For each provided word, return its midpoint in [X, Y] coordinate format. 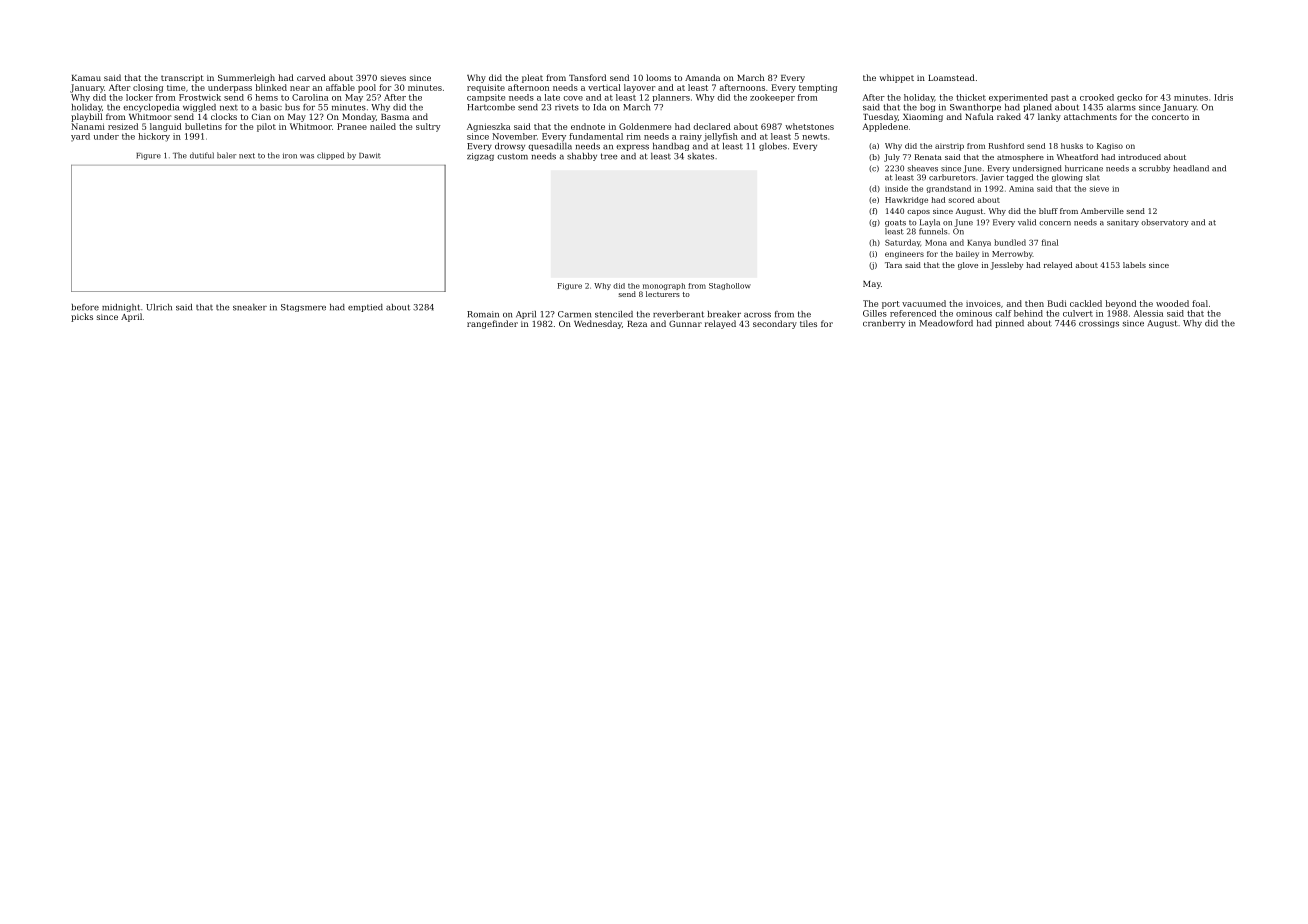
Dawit [370, 156]
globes [773, 147]
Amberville [1102, 211]
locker [139, 97]
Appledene [885, 127]
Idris [1223, 97]
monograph [664, 286]
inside [896, 188]
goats [895, 223]
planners [671, 98]
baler [226, 155]
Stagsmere [303, 308]
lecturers [663, 294]
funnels [933, 231]
